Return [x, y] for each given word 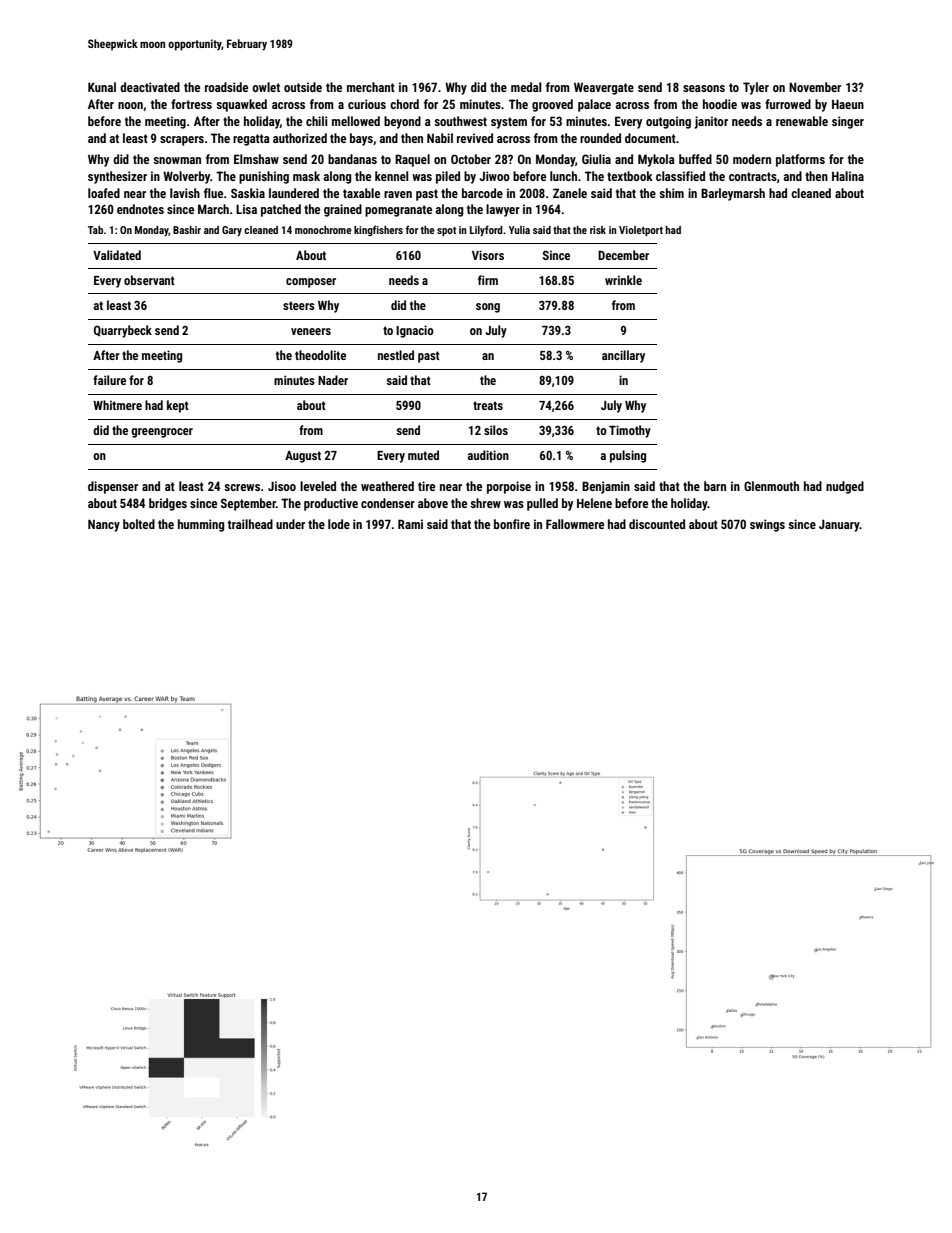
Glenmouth [771, 486]
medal [526, 87]
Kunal [102, 87]
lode [339, 524]
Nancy [104, 525]
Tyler [756, 88]
